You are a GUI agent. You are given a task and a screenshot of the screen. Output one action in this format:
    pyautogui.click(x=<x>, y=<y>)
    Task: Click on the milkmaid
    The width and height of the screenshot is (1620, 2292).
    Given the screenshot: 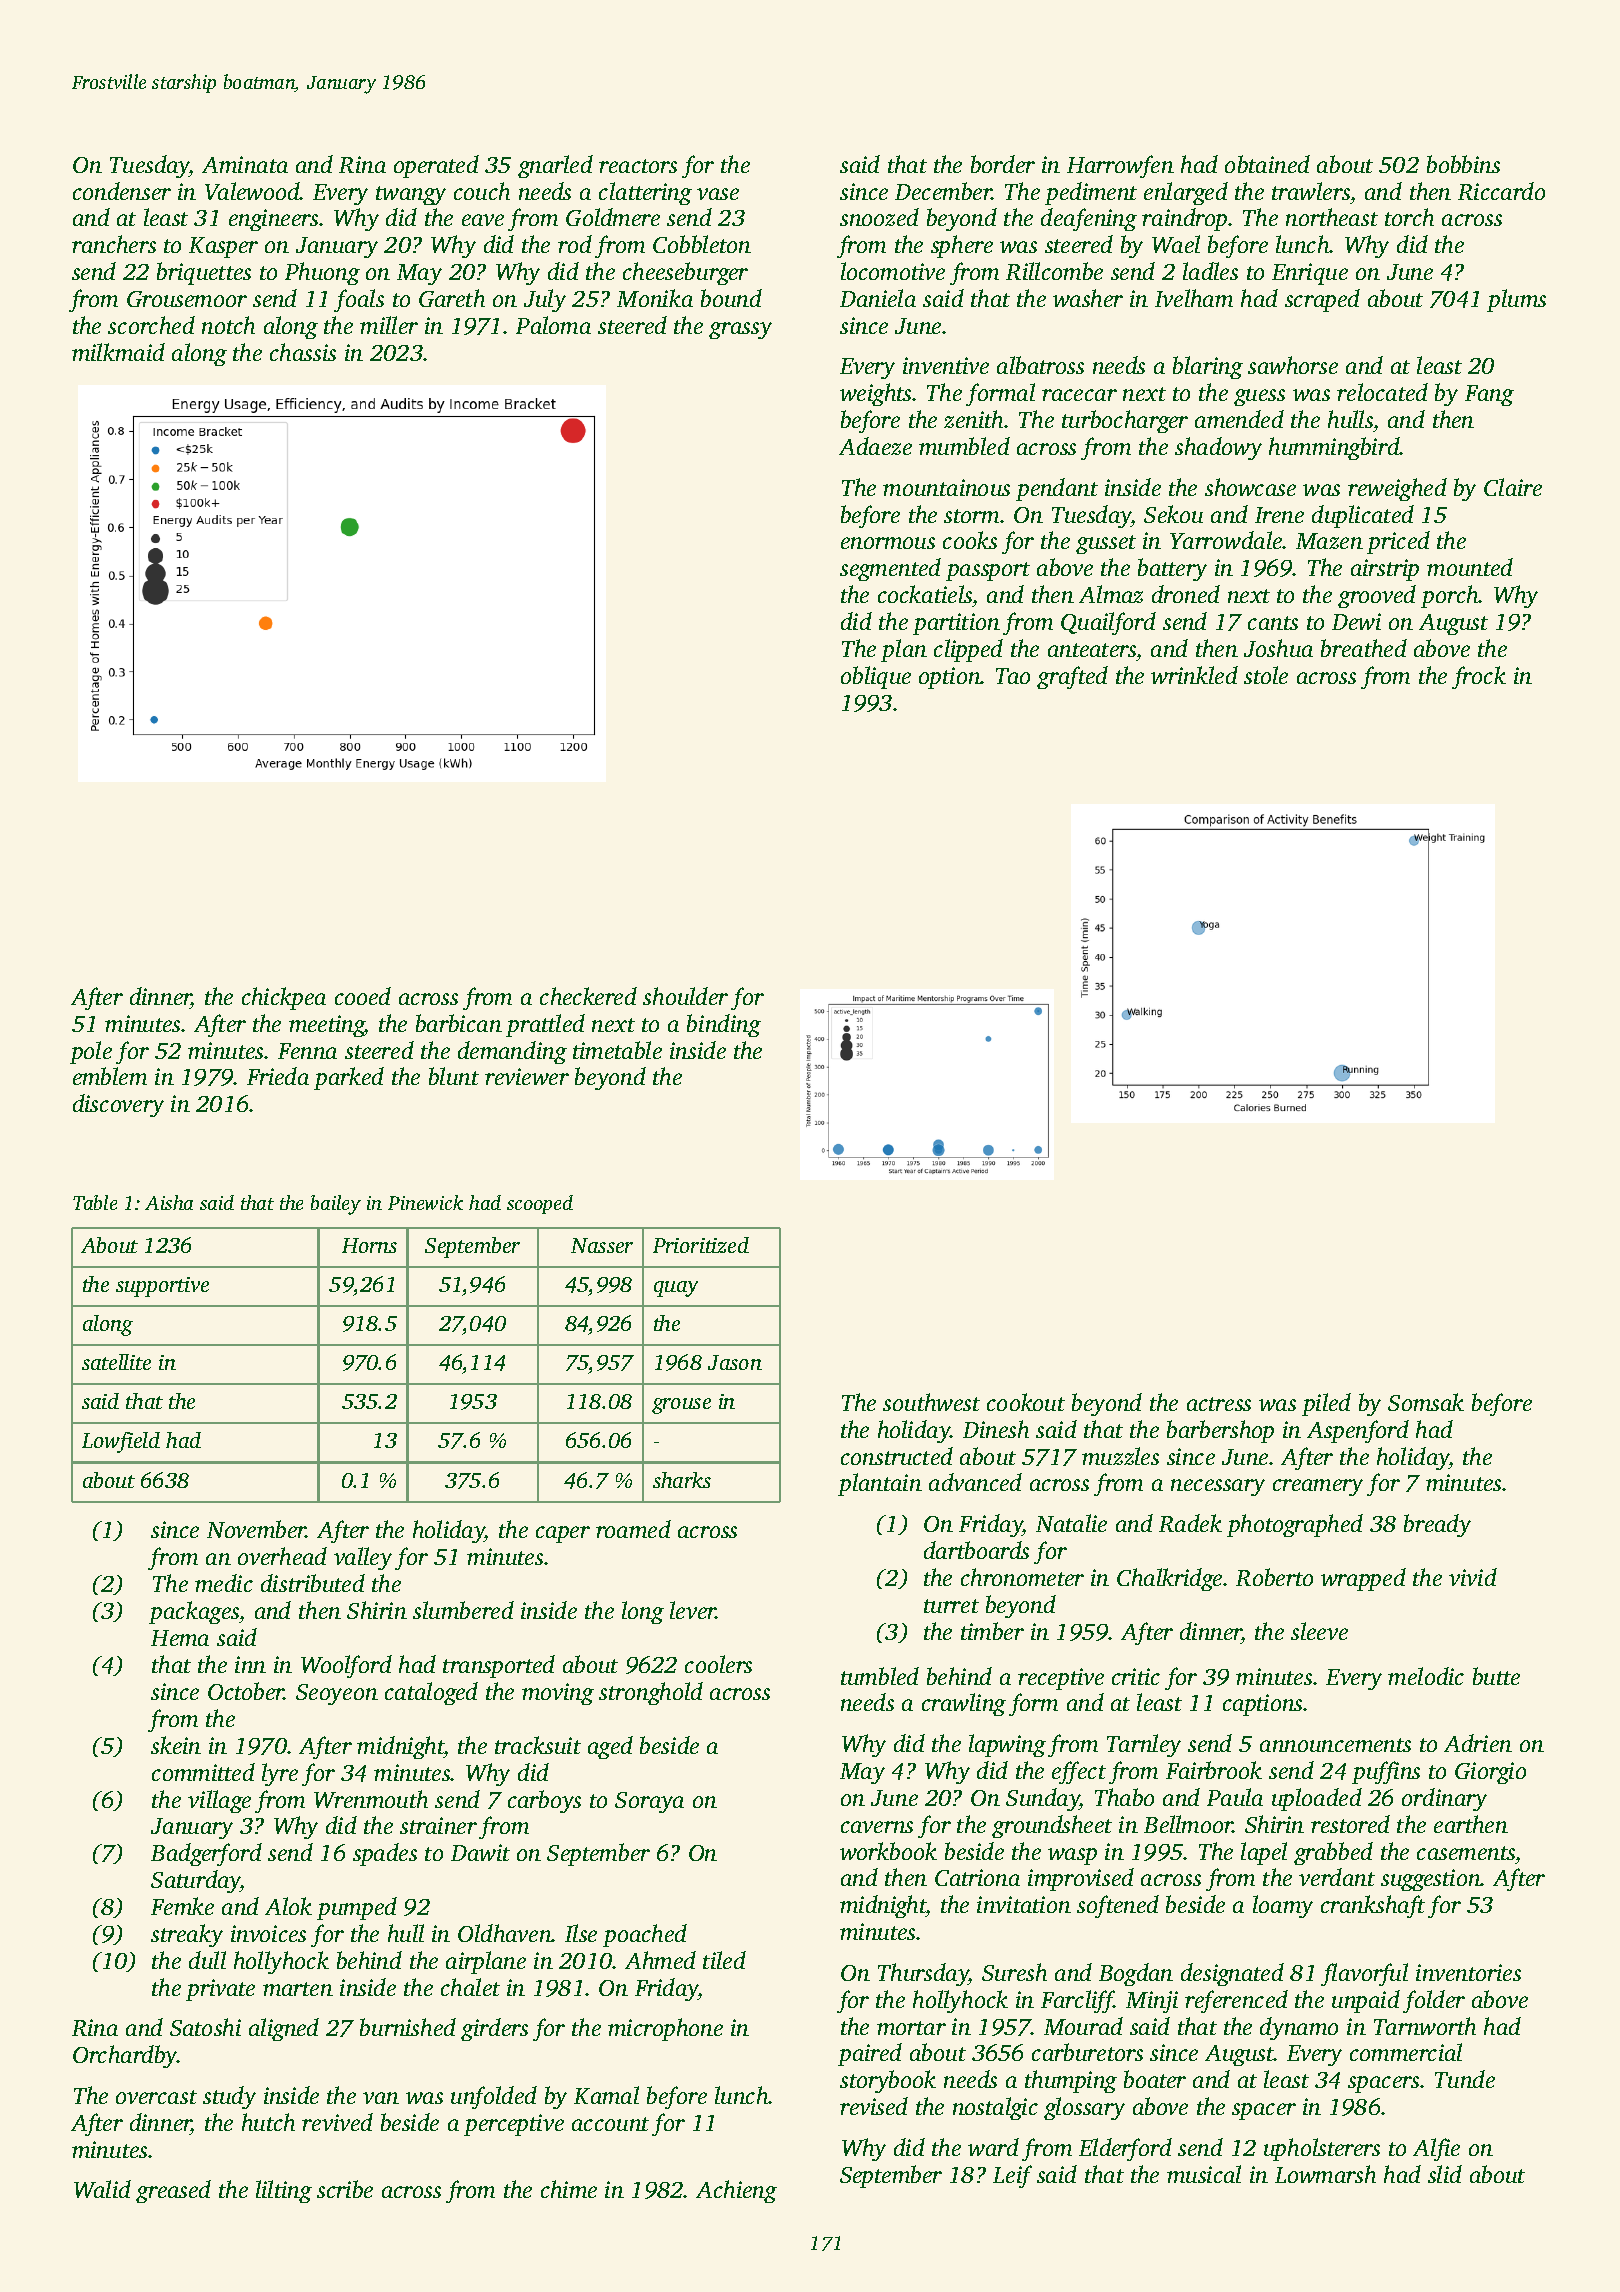 What is the action you would take?
    pyautogui.click(x=118, y=352)
